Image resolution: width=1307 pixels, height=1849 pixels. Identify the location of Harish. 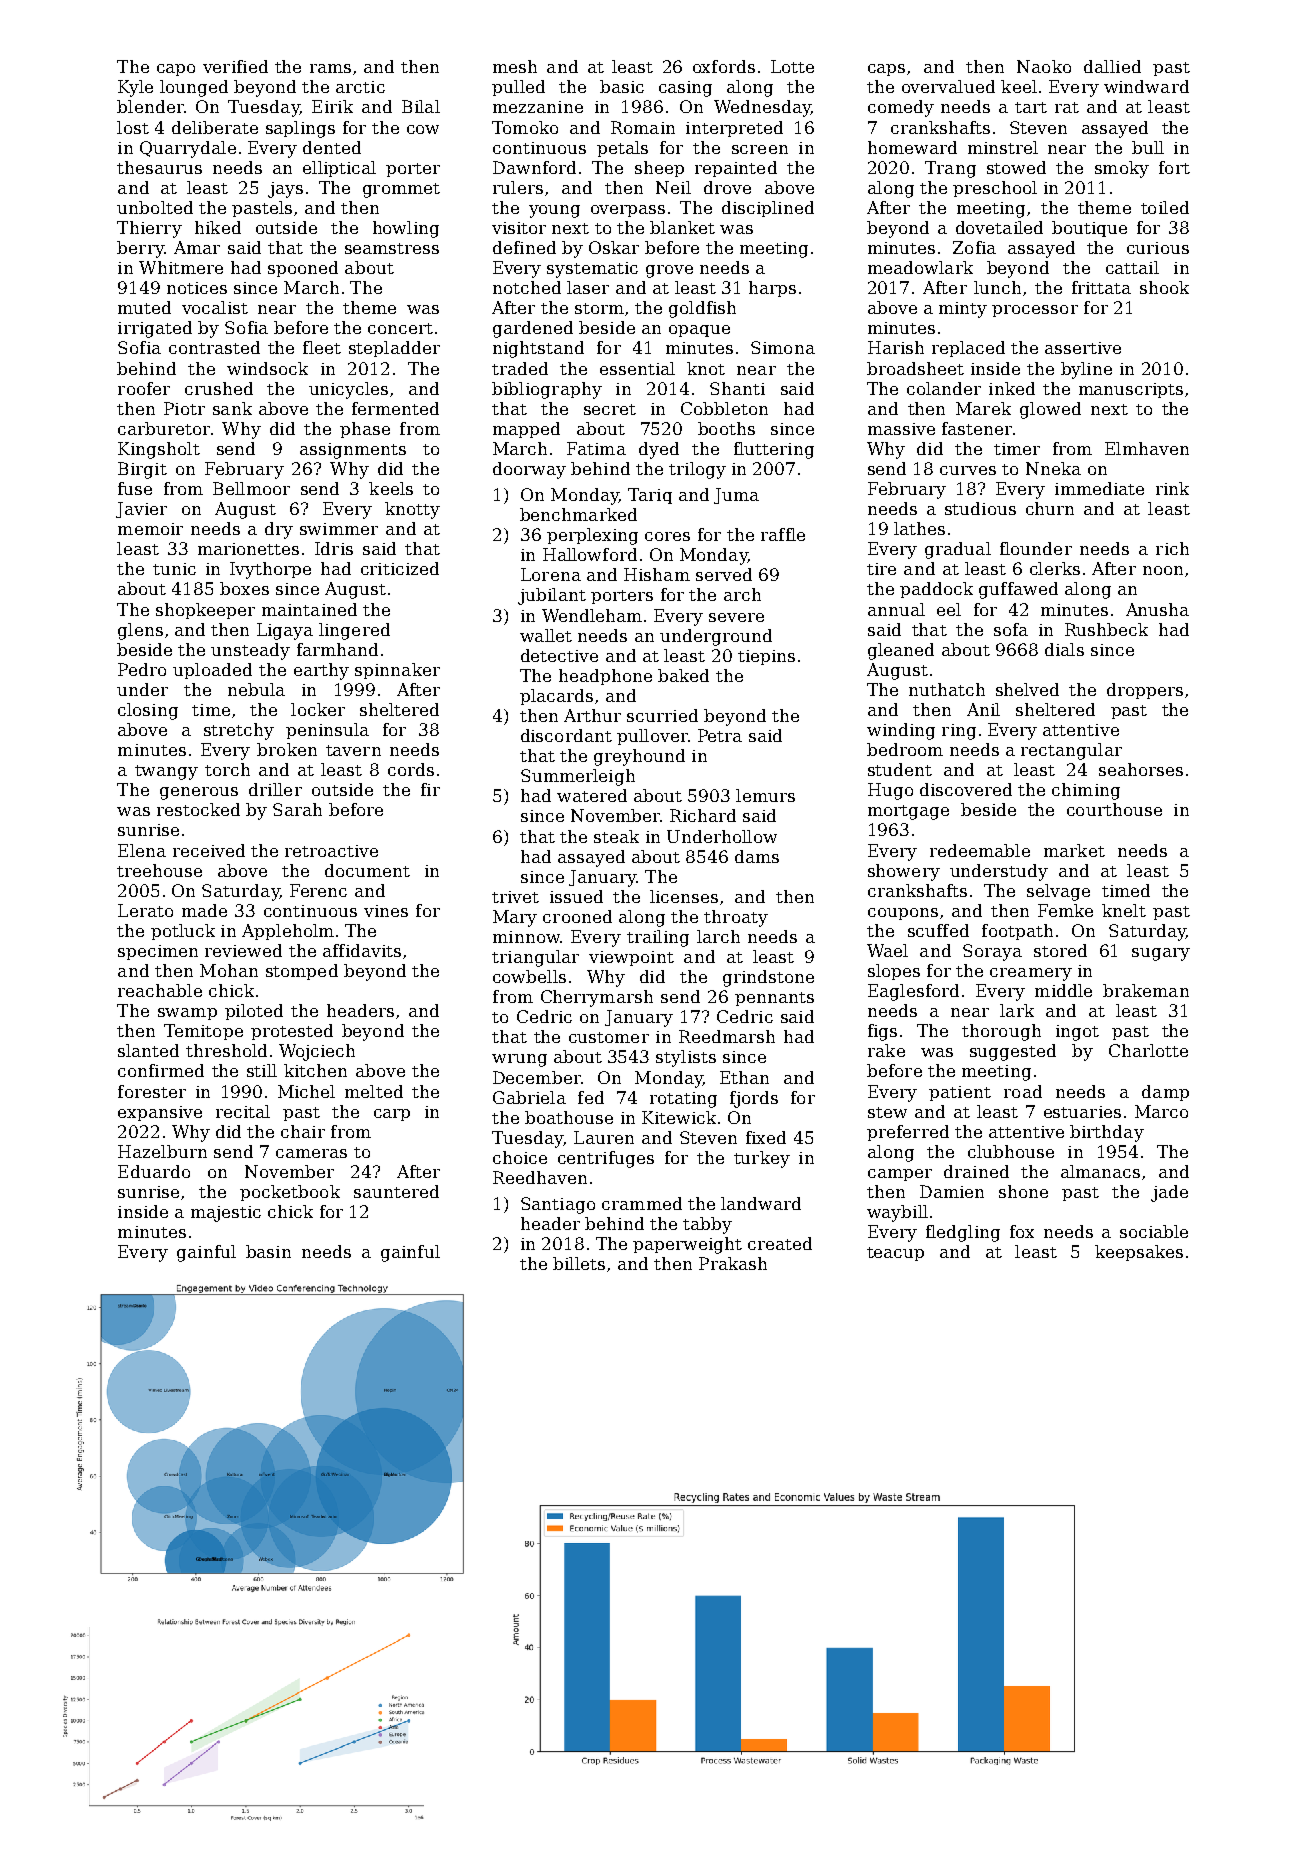
(896, 347).
